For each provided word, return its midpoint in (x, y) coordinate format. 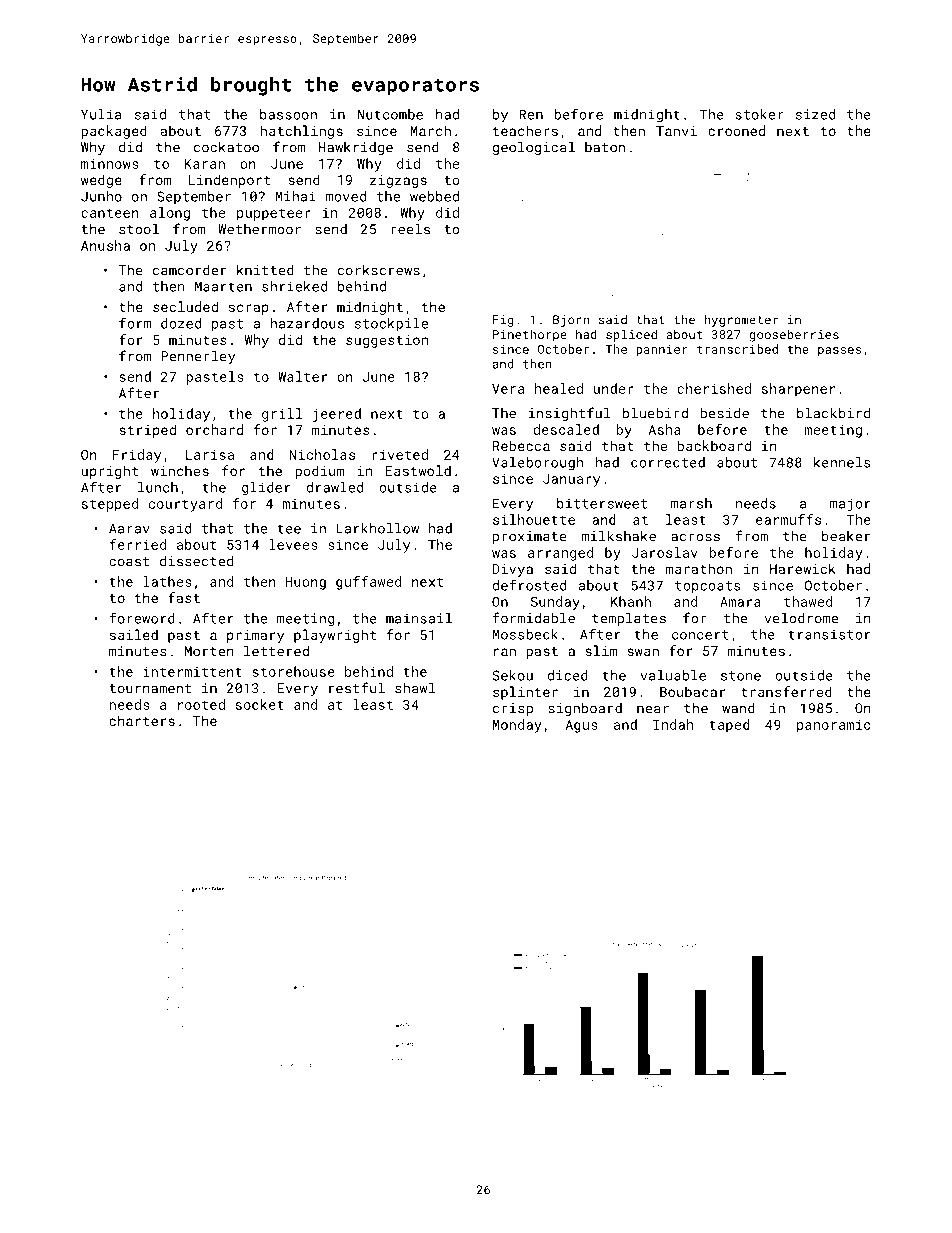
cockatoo (226, 147)
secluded (185, 306)
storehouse (293, 671)
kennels (842, 462)
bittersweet (602, 503)
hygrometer (741, 321)
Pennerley (198, 357)
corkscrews (379, 270)
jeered (337, 415)
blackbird (833, 413)
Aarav (129, 528)
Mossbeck (525, 634)
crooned (736, 130)
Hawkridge (356, 148)
